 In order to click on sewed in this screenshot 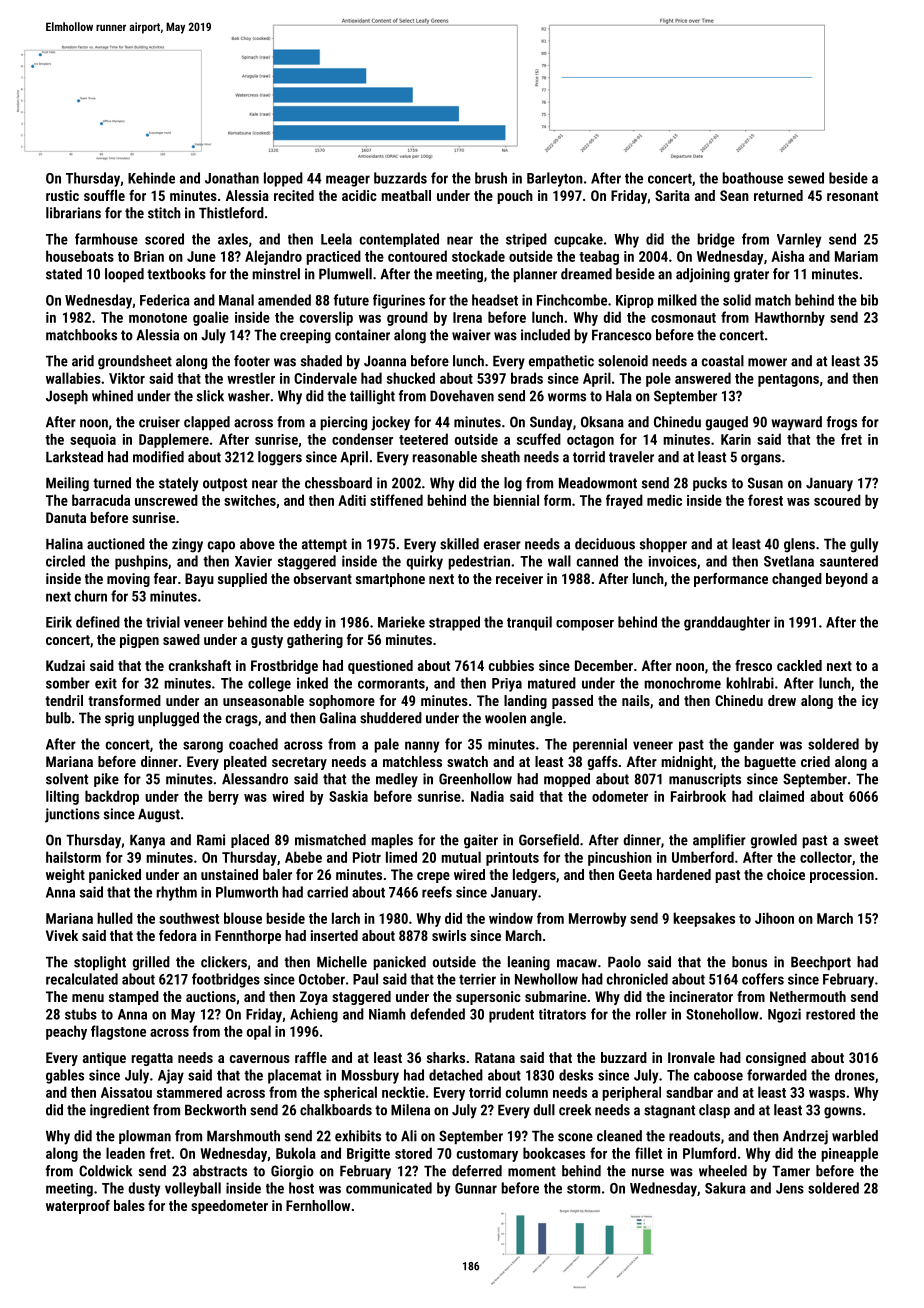, I will do `click(806, 178)`.
